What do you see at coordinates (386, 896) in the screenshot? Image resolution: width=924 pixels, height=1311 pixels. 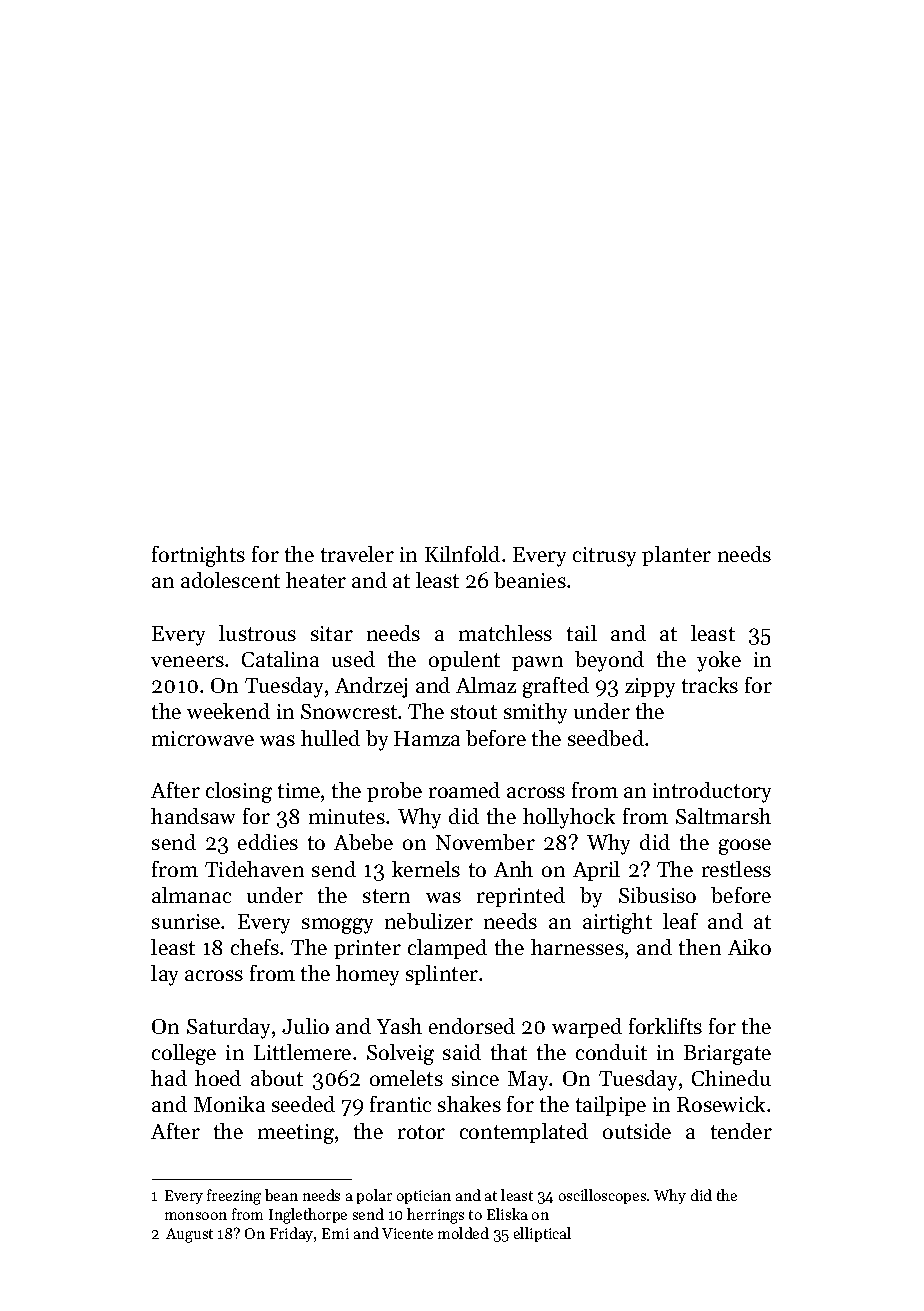 I see `stern` at bounding box center [386, 896].
